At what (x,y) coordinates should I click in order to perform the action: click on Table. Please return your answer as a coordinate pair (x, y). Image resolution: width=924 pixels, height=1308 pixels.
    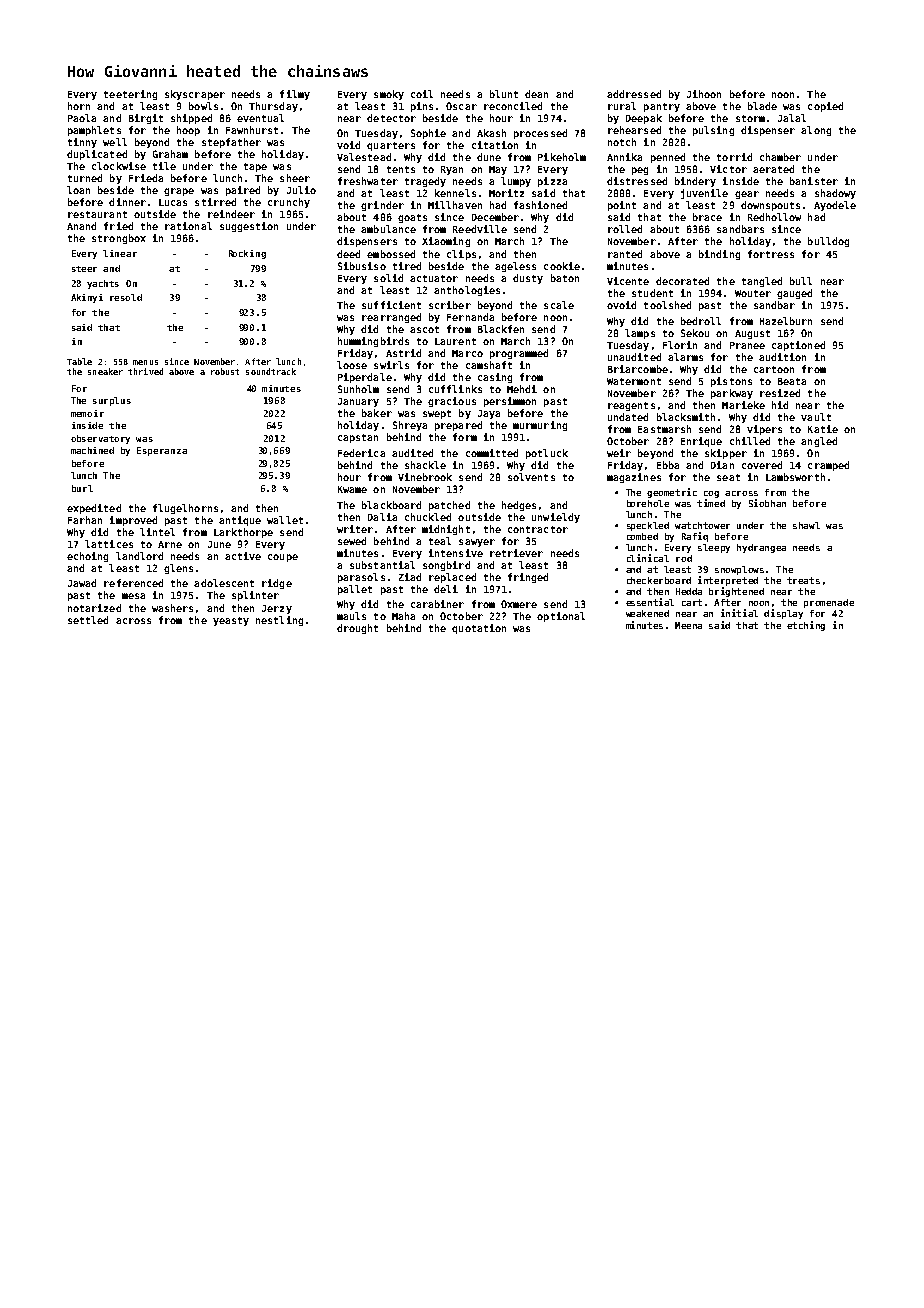
    Looking at the image, I should click on (79, 361).
